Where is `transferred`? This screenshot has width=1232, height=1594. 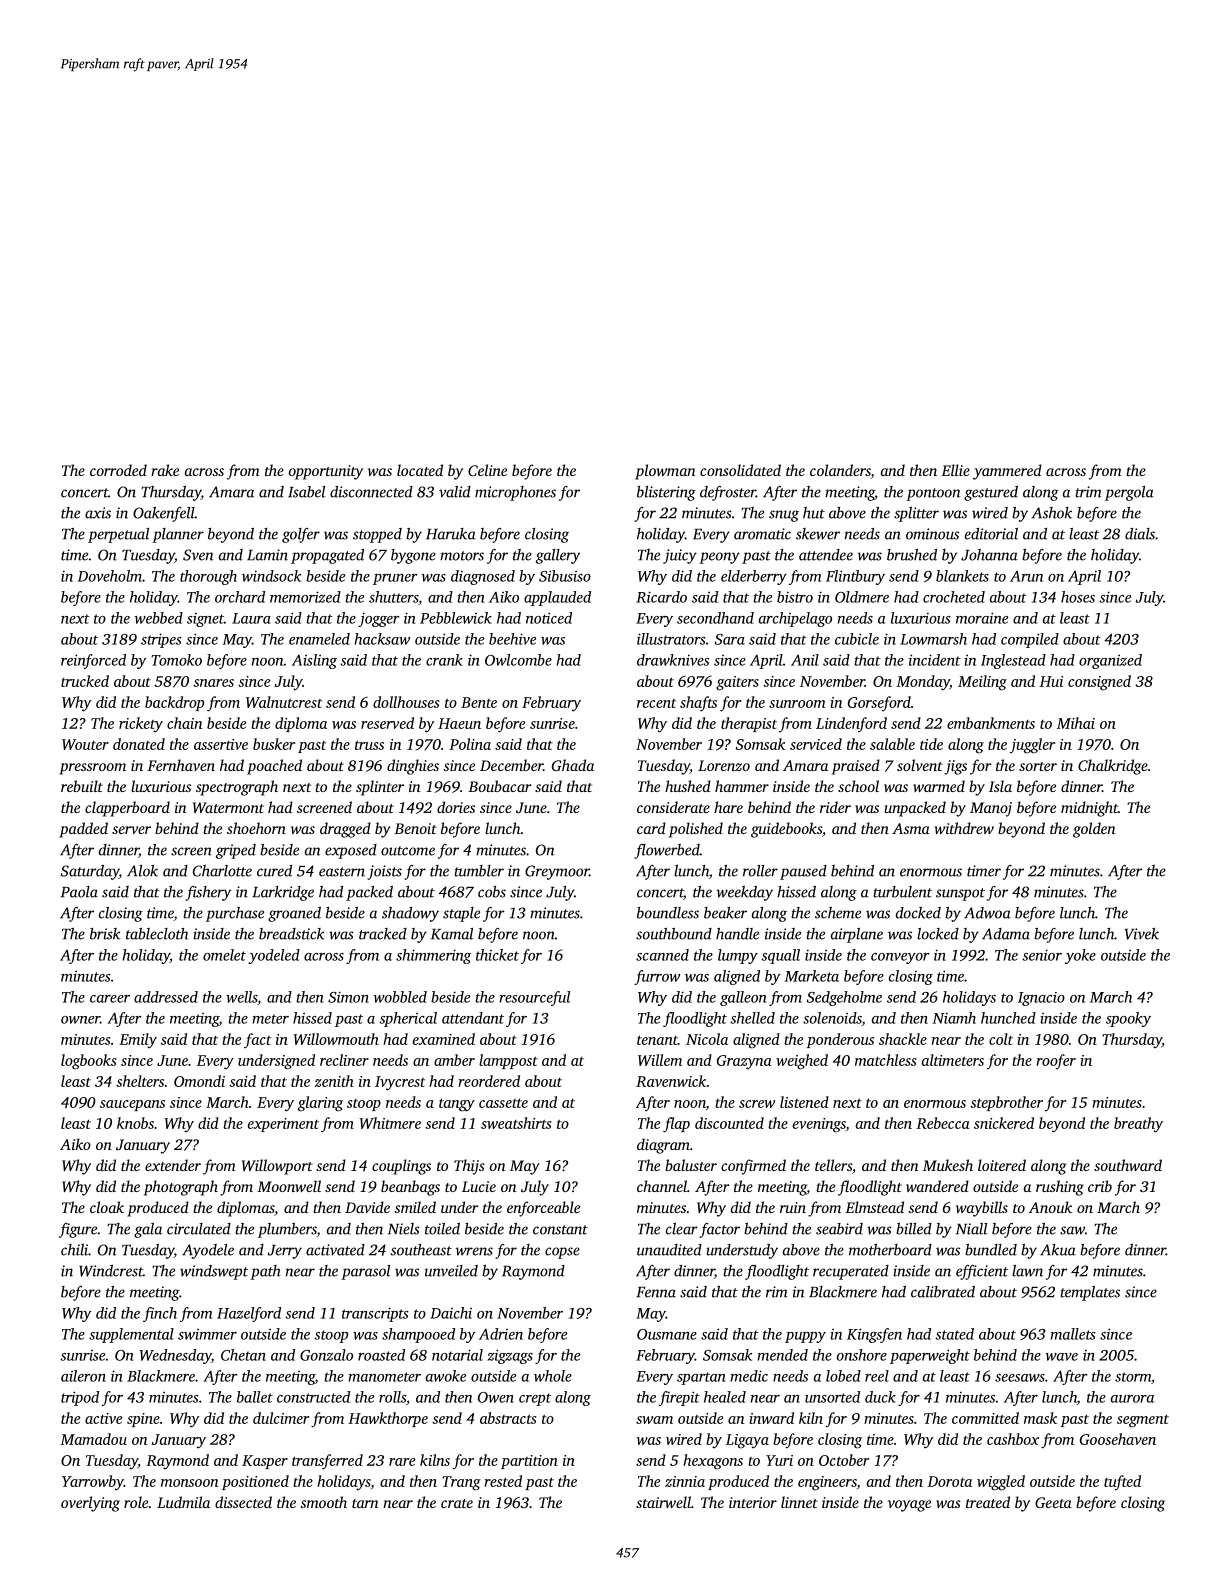
transferred is located at coordinates (327, 1462).
